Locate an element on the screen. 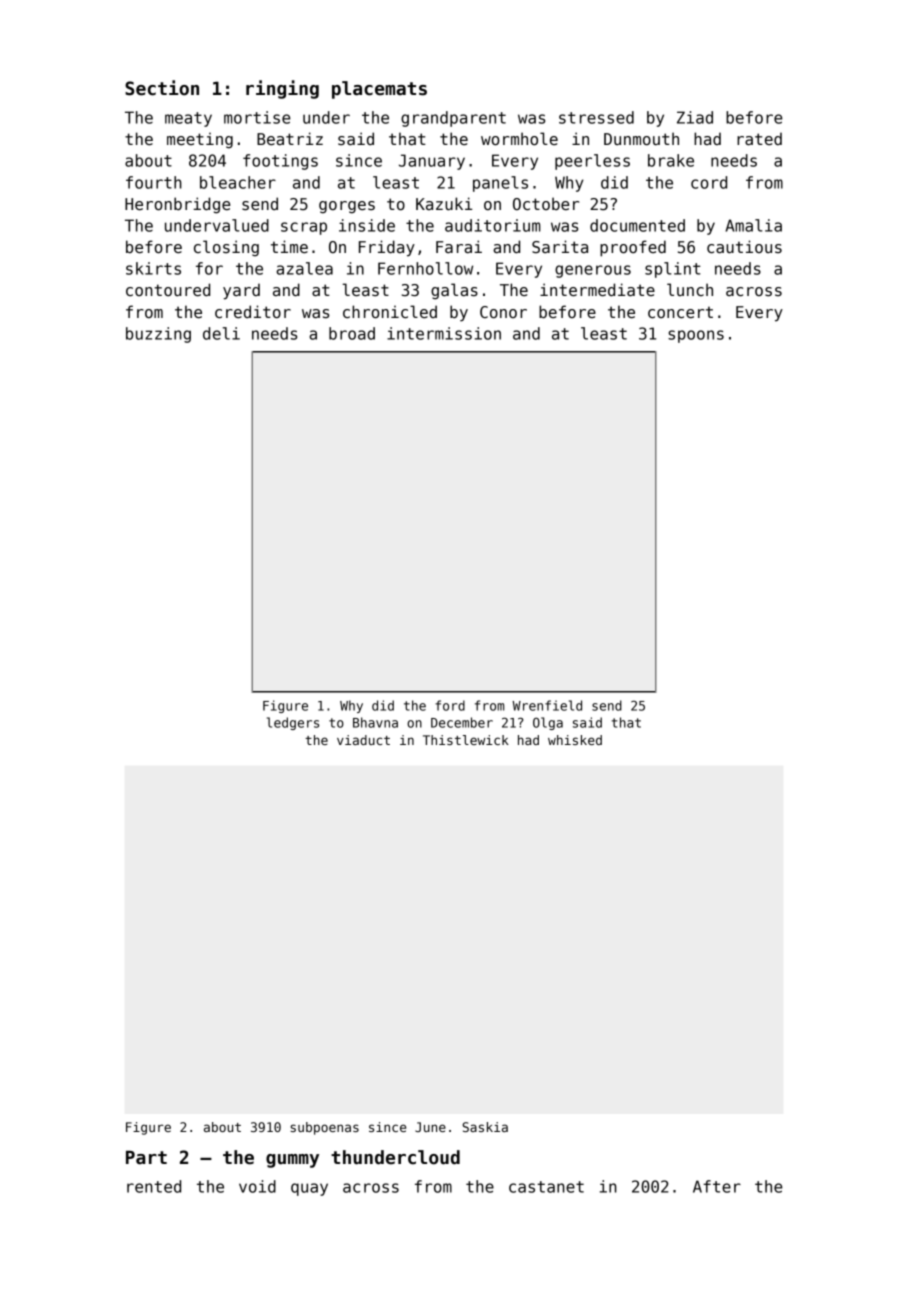  skirts is located at coordinates (153, 268).
